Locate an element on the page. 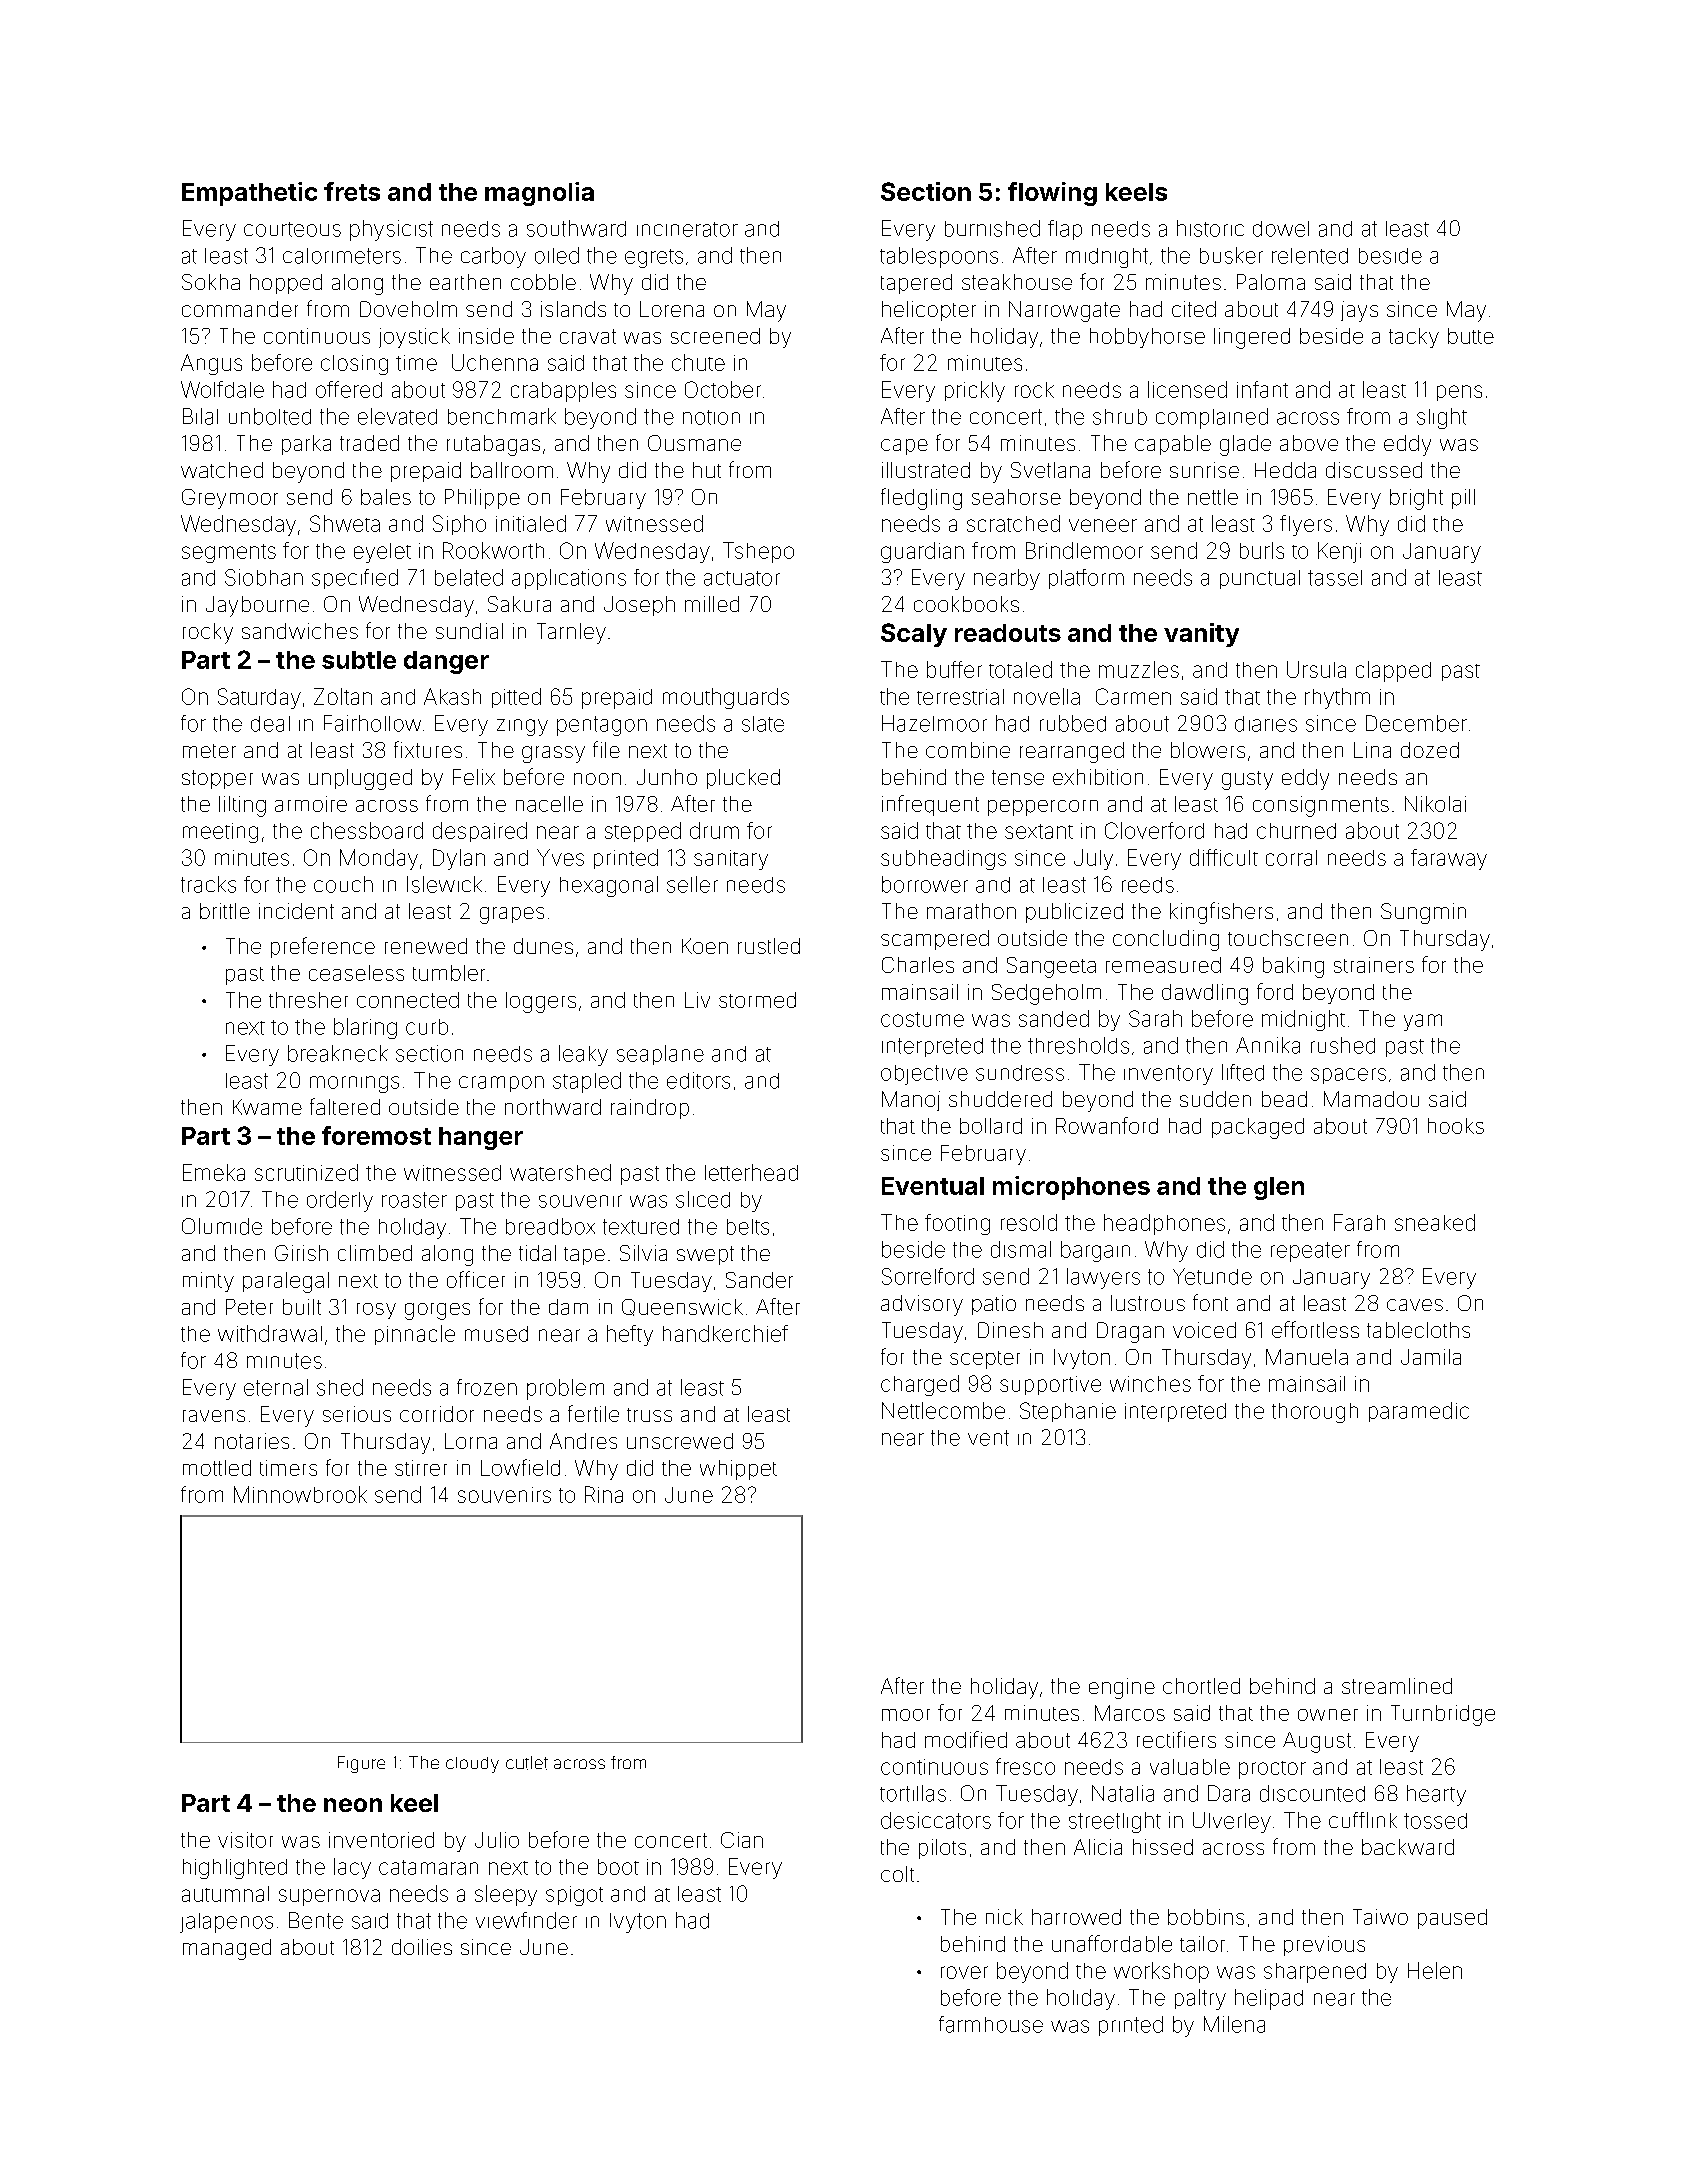 This document has height=2178, width=1683. flowing is located at coordinates (1052, 194).
